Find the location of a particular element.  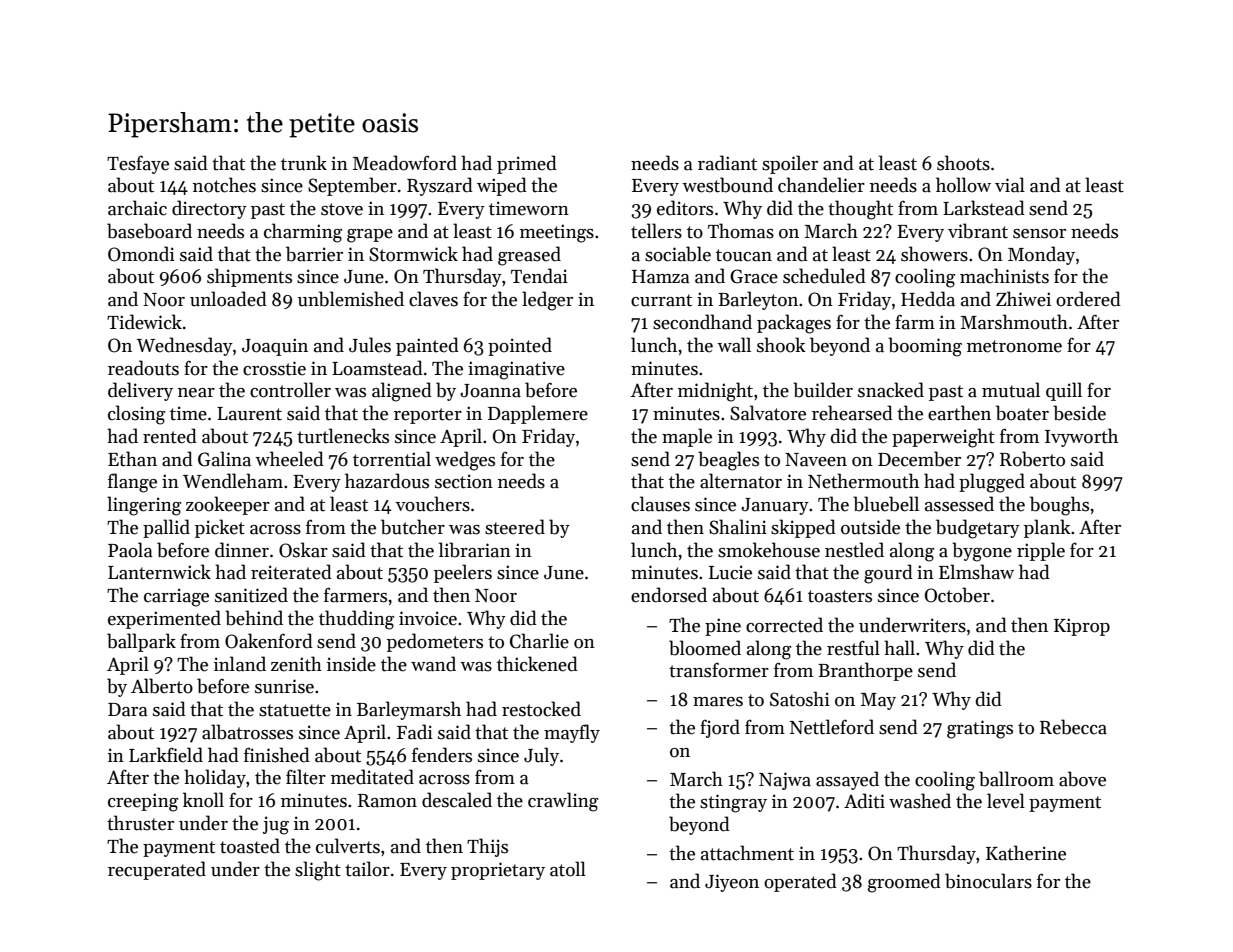

atoll is located at coordinates (568, 869).
